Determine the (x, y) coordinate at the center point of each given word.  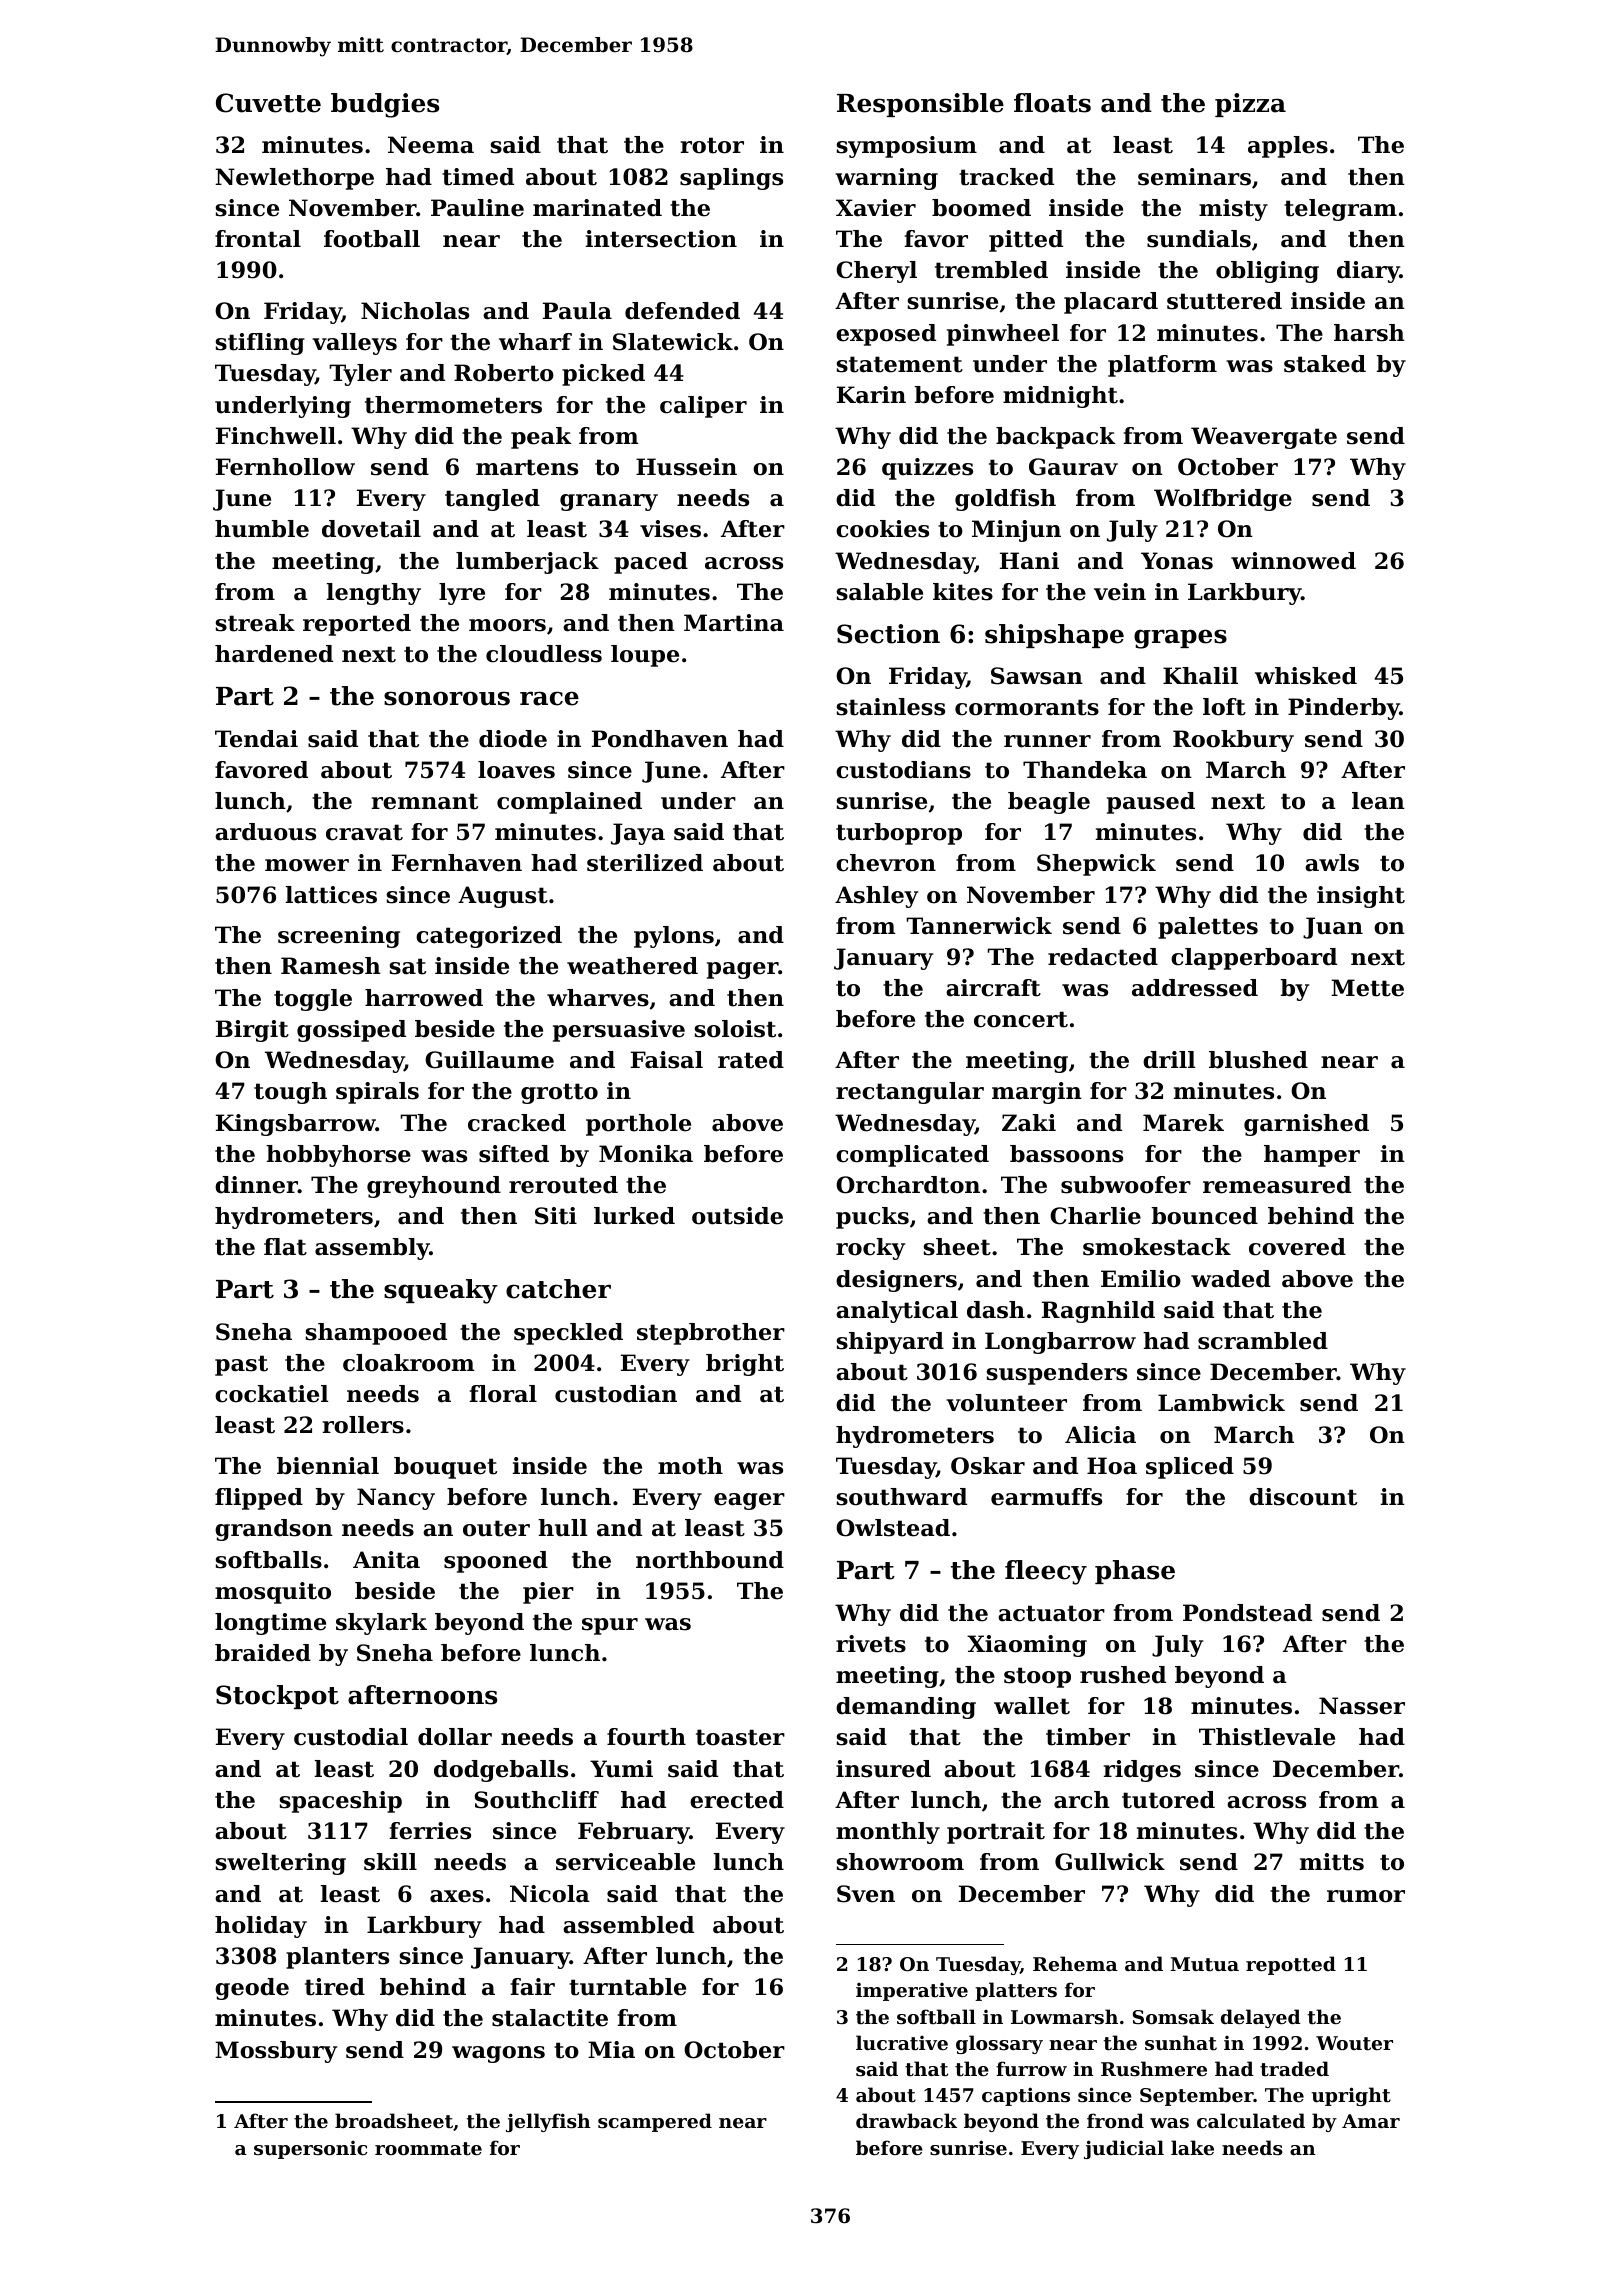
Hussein (686, 467)
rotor (712, 145)
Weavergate (1264, 438)
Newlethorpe (294, 179)
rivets (871, 1644)
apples (1288, 147)
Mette (1367, 988)
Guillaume (489, 1060)
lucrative (902, 2042)
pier (548, 1593)
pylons (674, 937)
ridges (1142, 1771)
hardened (274, 654)
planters (337, 1958)
